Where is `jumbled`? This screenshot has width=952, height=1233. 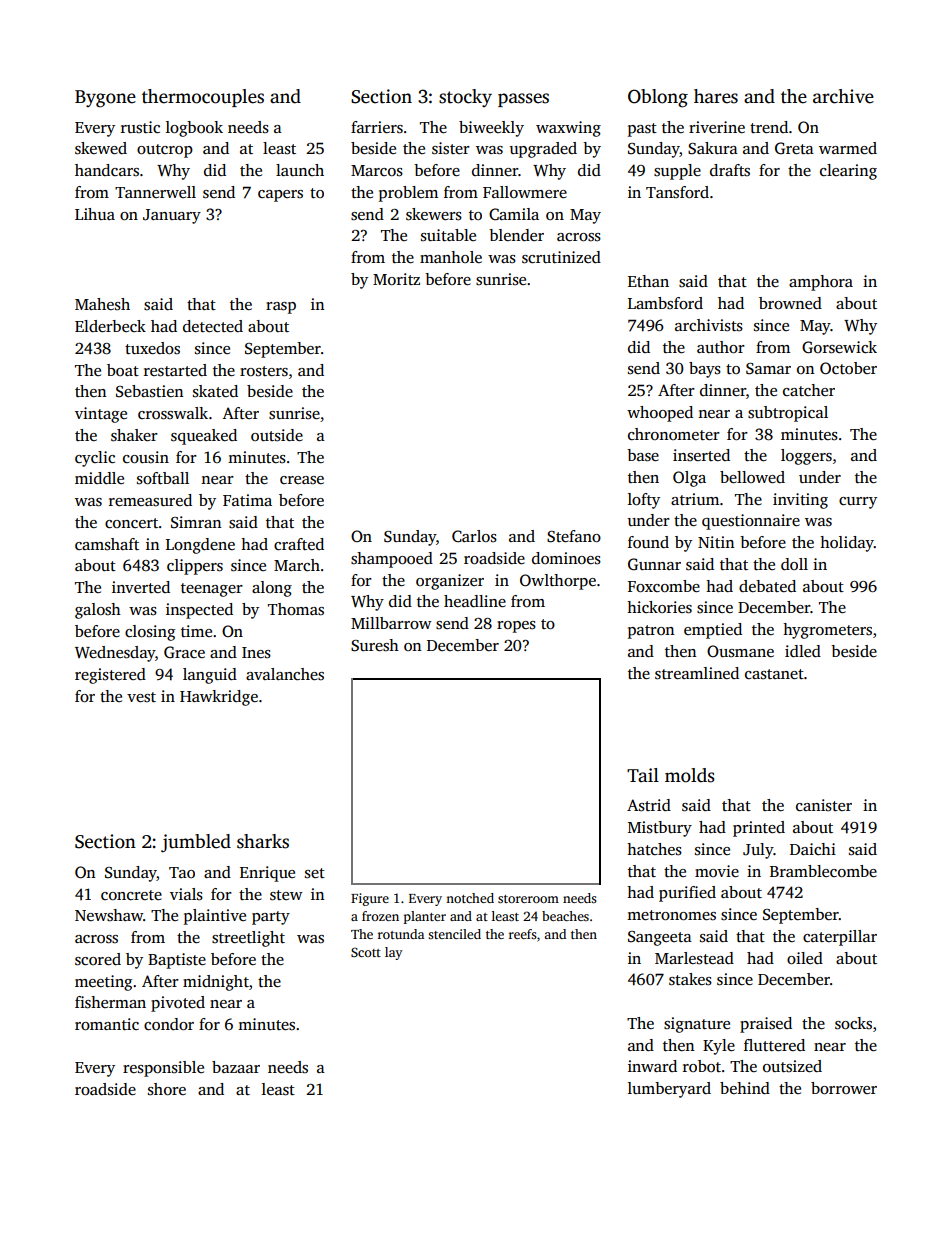 jumbled is located at coordinates (196, 843).
